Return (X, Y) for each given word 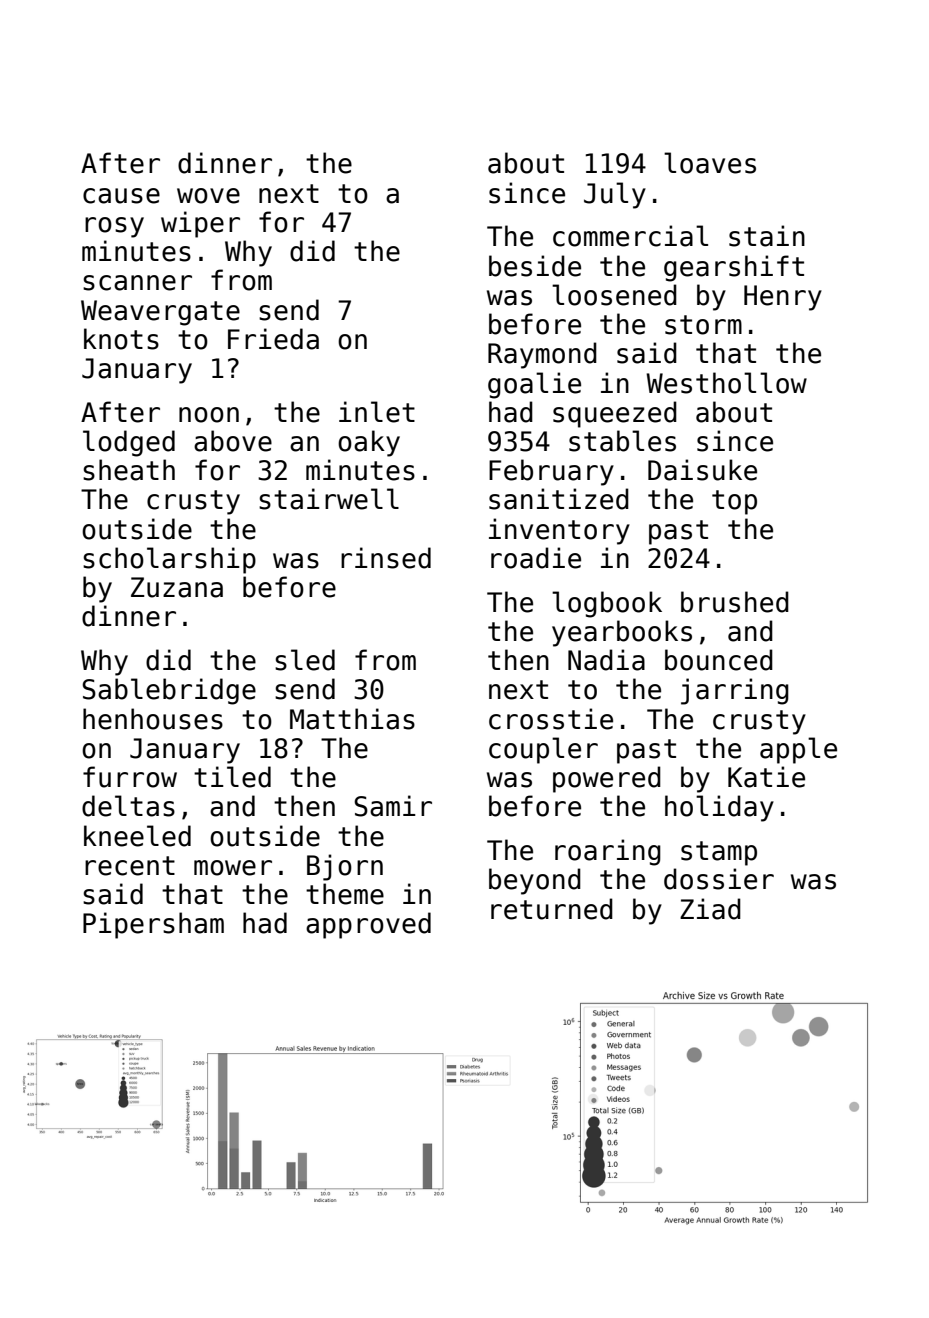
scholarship (169, 560)
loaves (710, 163)
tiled (232, 777)
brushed (735, 602)
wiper (200, 224)
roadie (536, 558)
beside (535, 266)
